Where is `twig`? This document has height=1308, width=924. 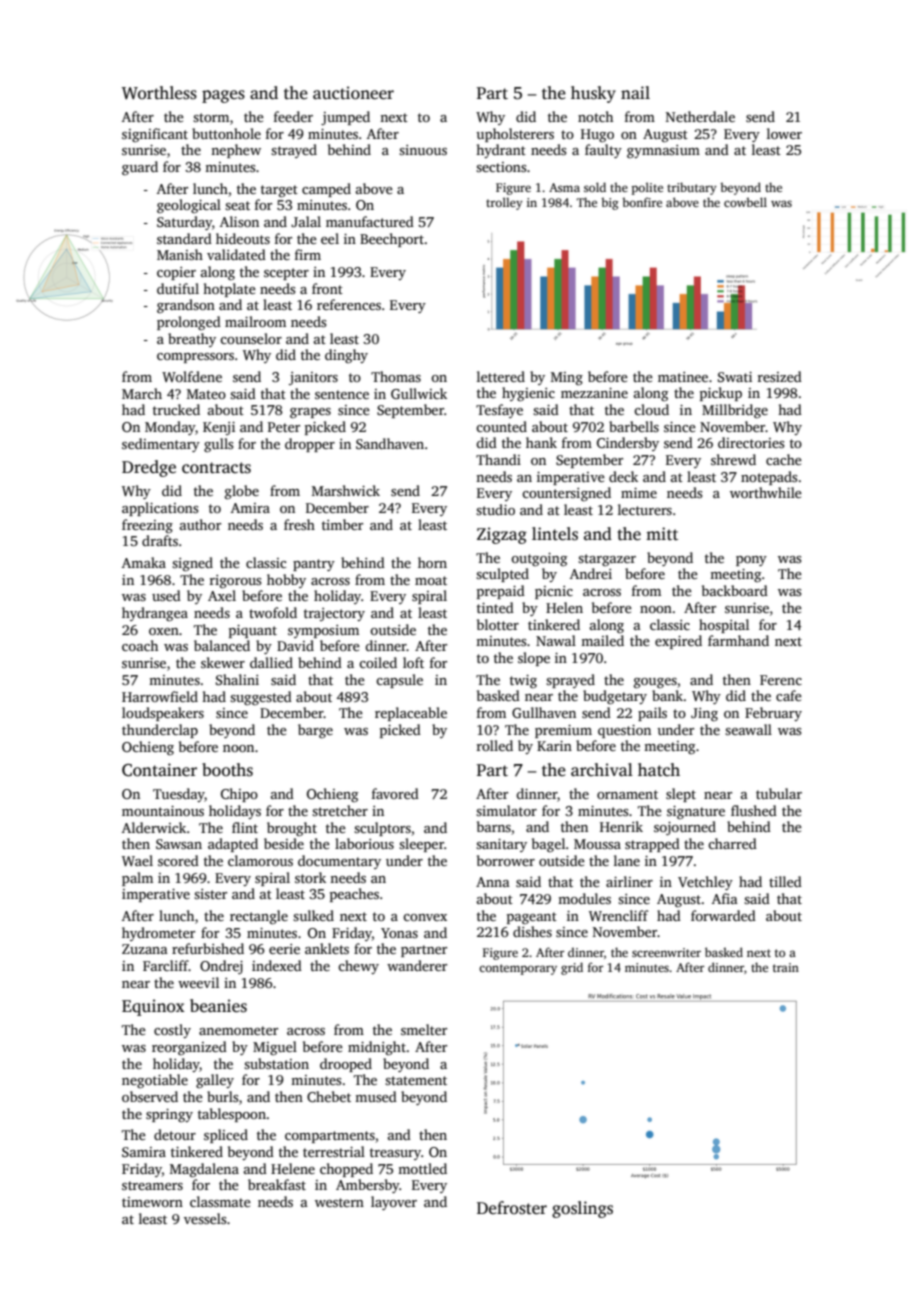 twig is located at coordinates (523, 681).
